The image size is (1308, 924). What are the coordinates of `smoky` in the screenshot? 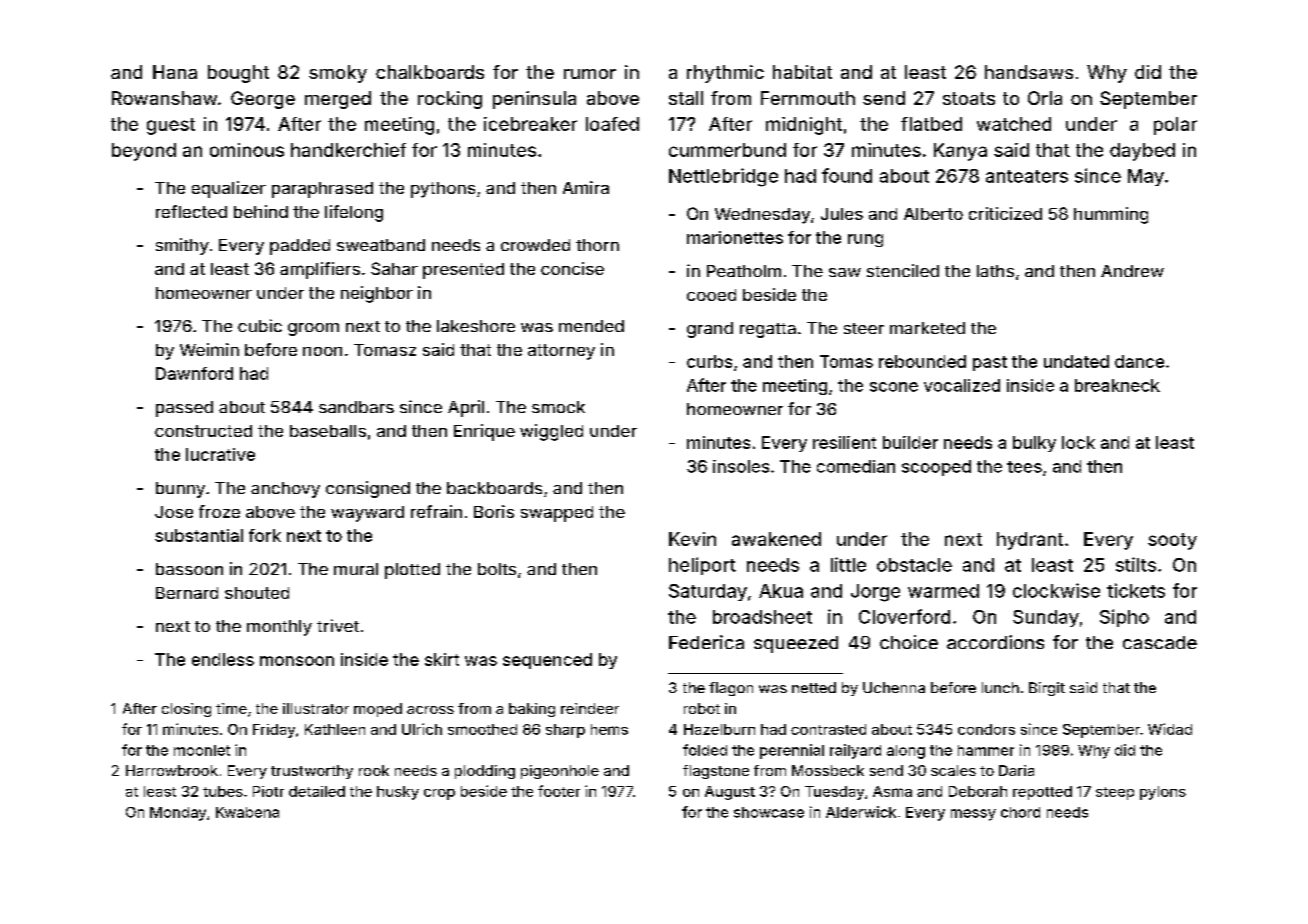 It's located at (338, 74).
